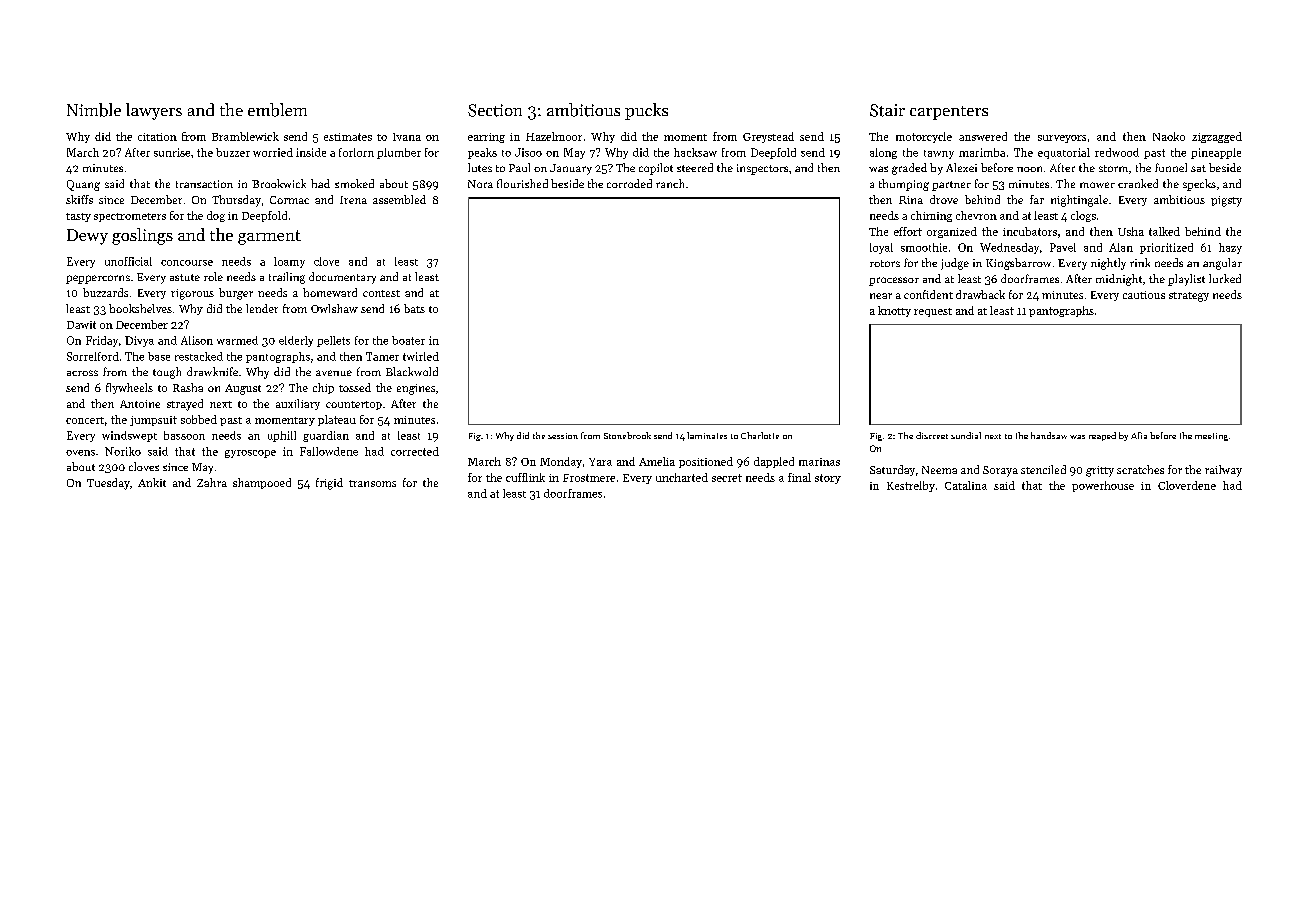  Describe the element at coordinates (949, 113) in the screenshot. I see `carpenters` at that location.
